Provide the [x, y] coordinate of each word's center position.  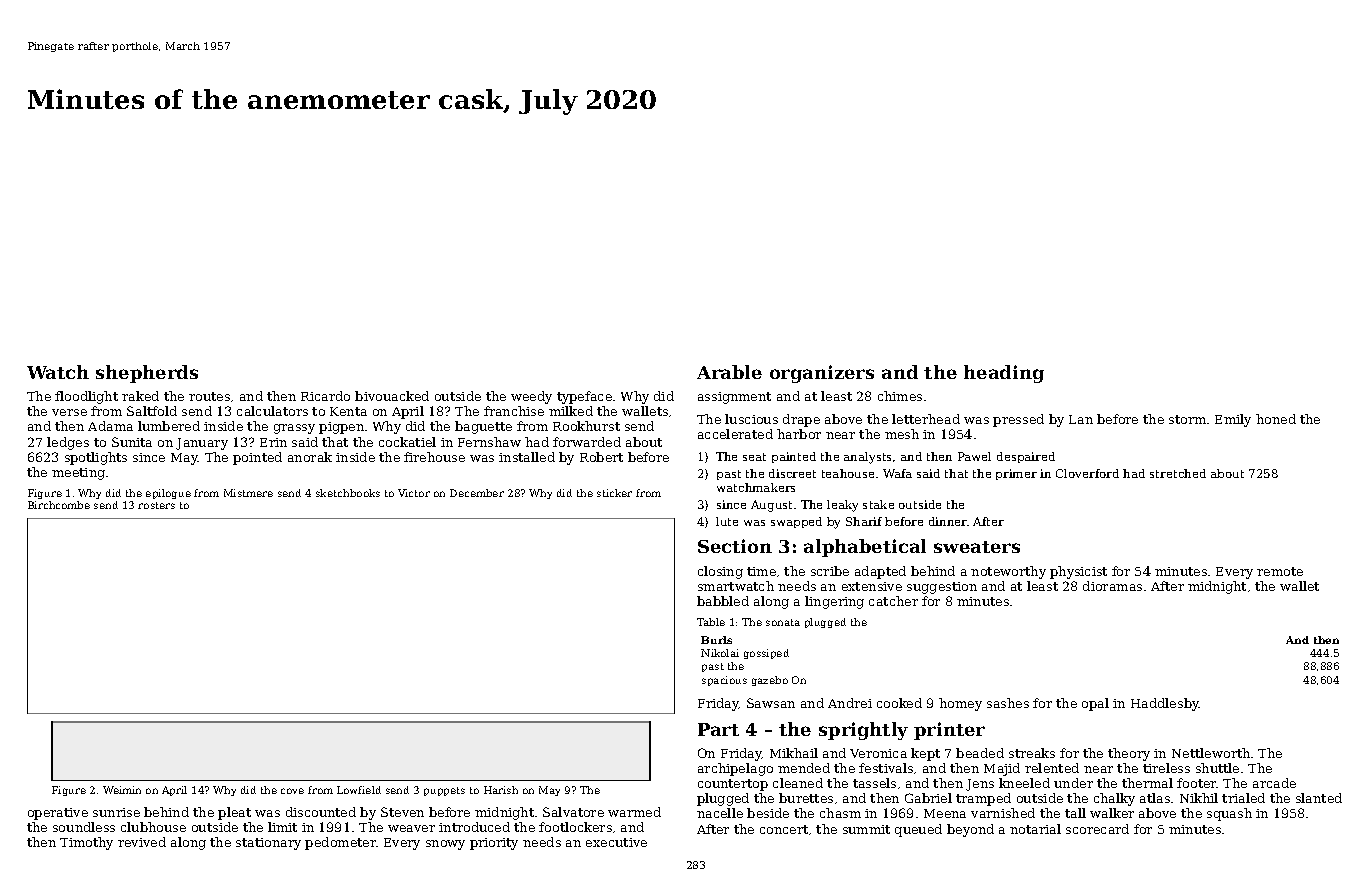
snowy [445, 845]
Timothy [86, 843]
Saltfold [152, 411]
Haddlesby [1165, 704]
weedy [531, 397]
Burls [716, 640]
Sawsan [771, 703]
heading [1004, 374]
